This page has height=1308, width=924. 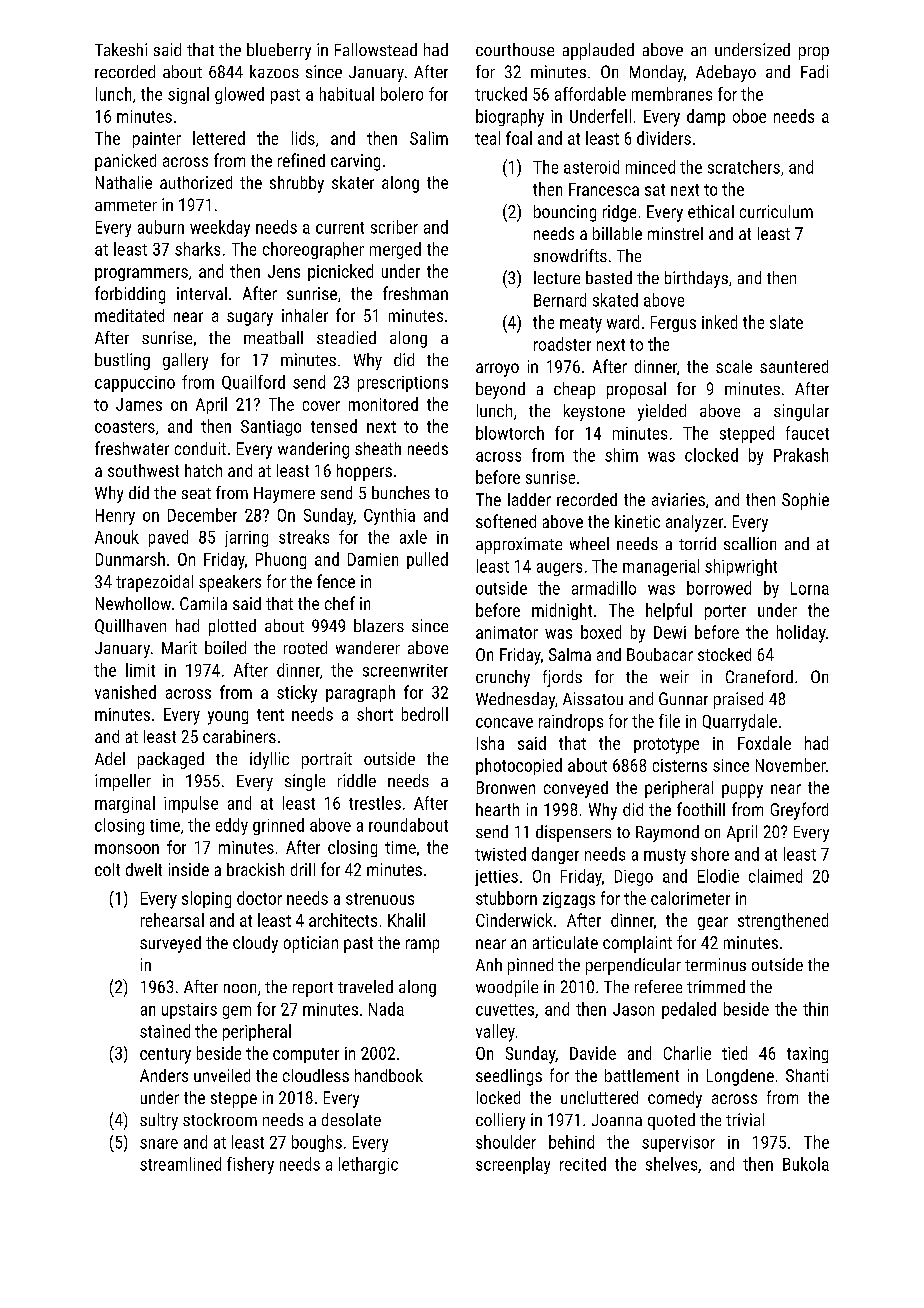 I want to click on slate, so click(x=786, y=322).
